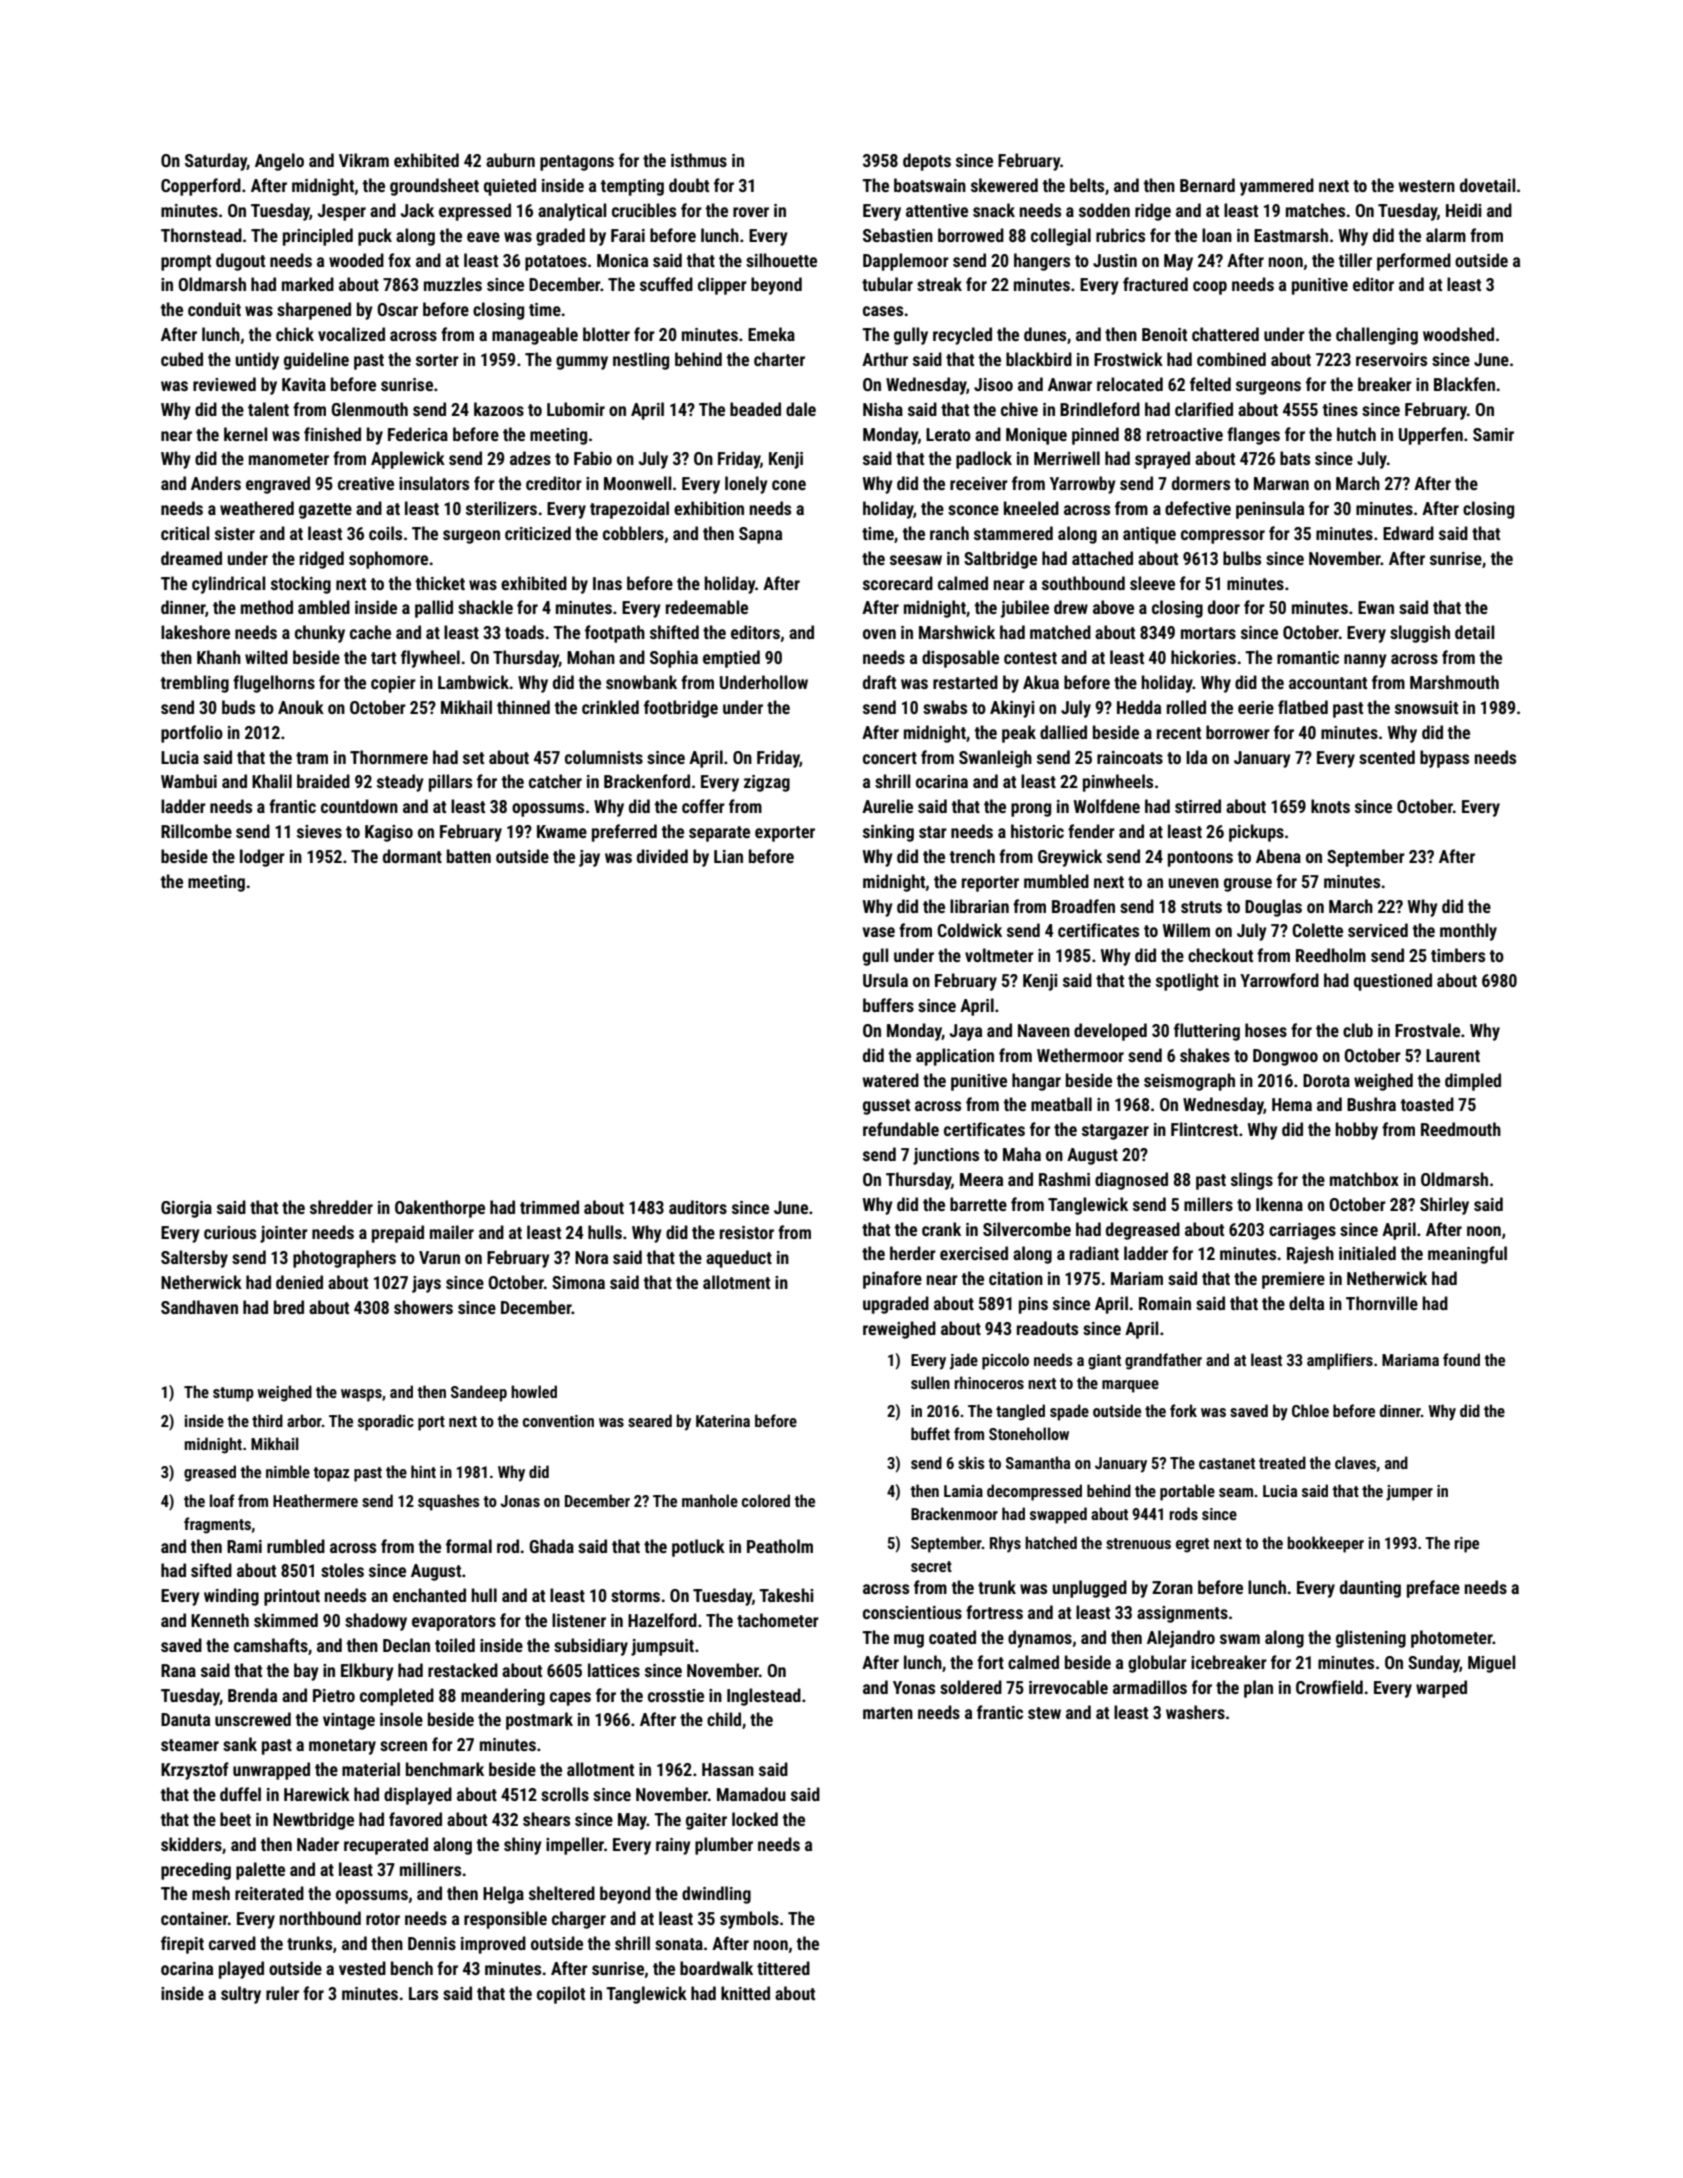 Image resolution: width=1683 pixels, height=2178 pixels. Describe the element at coordinates (801, 409) in the screenshot. I see `dale` at that location.
